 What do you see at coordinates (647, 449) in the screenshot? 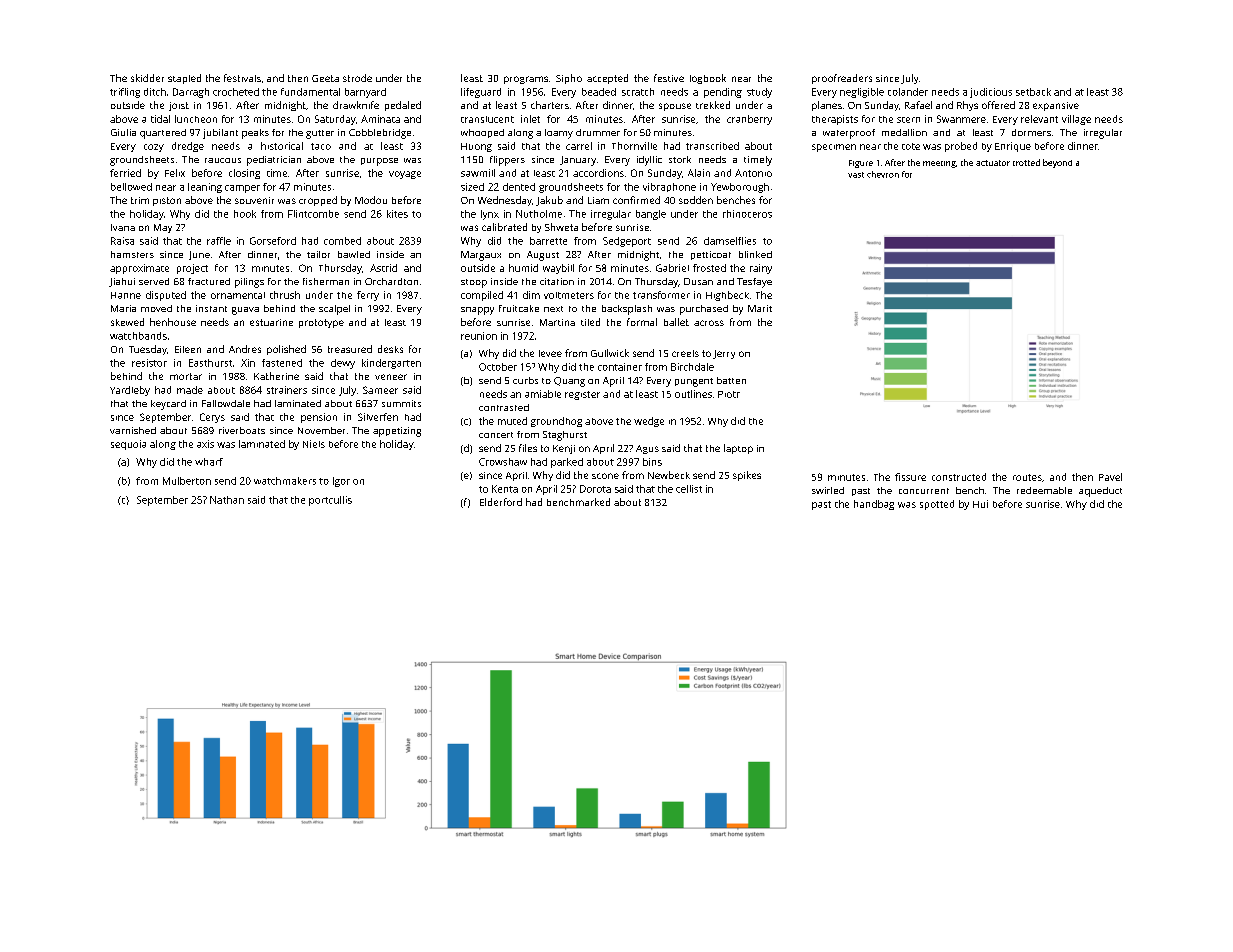
I see `Agus` at bounding box center [647, 449].
